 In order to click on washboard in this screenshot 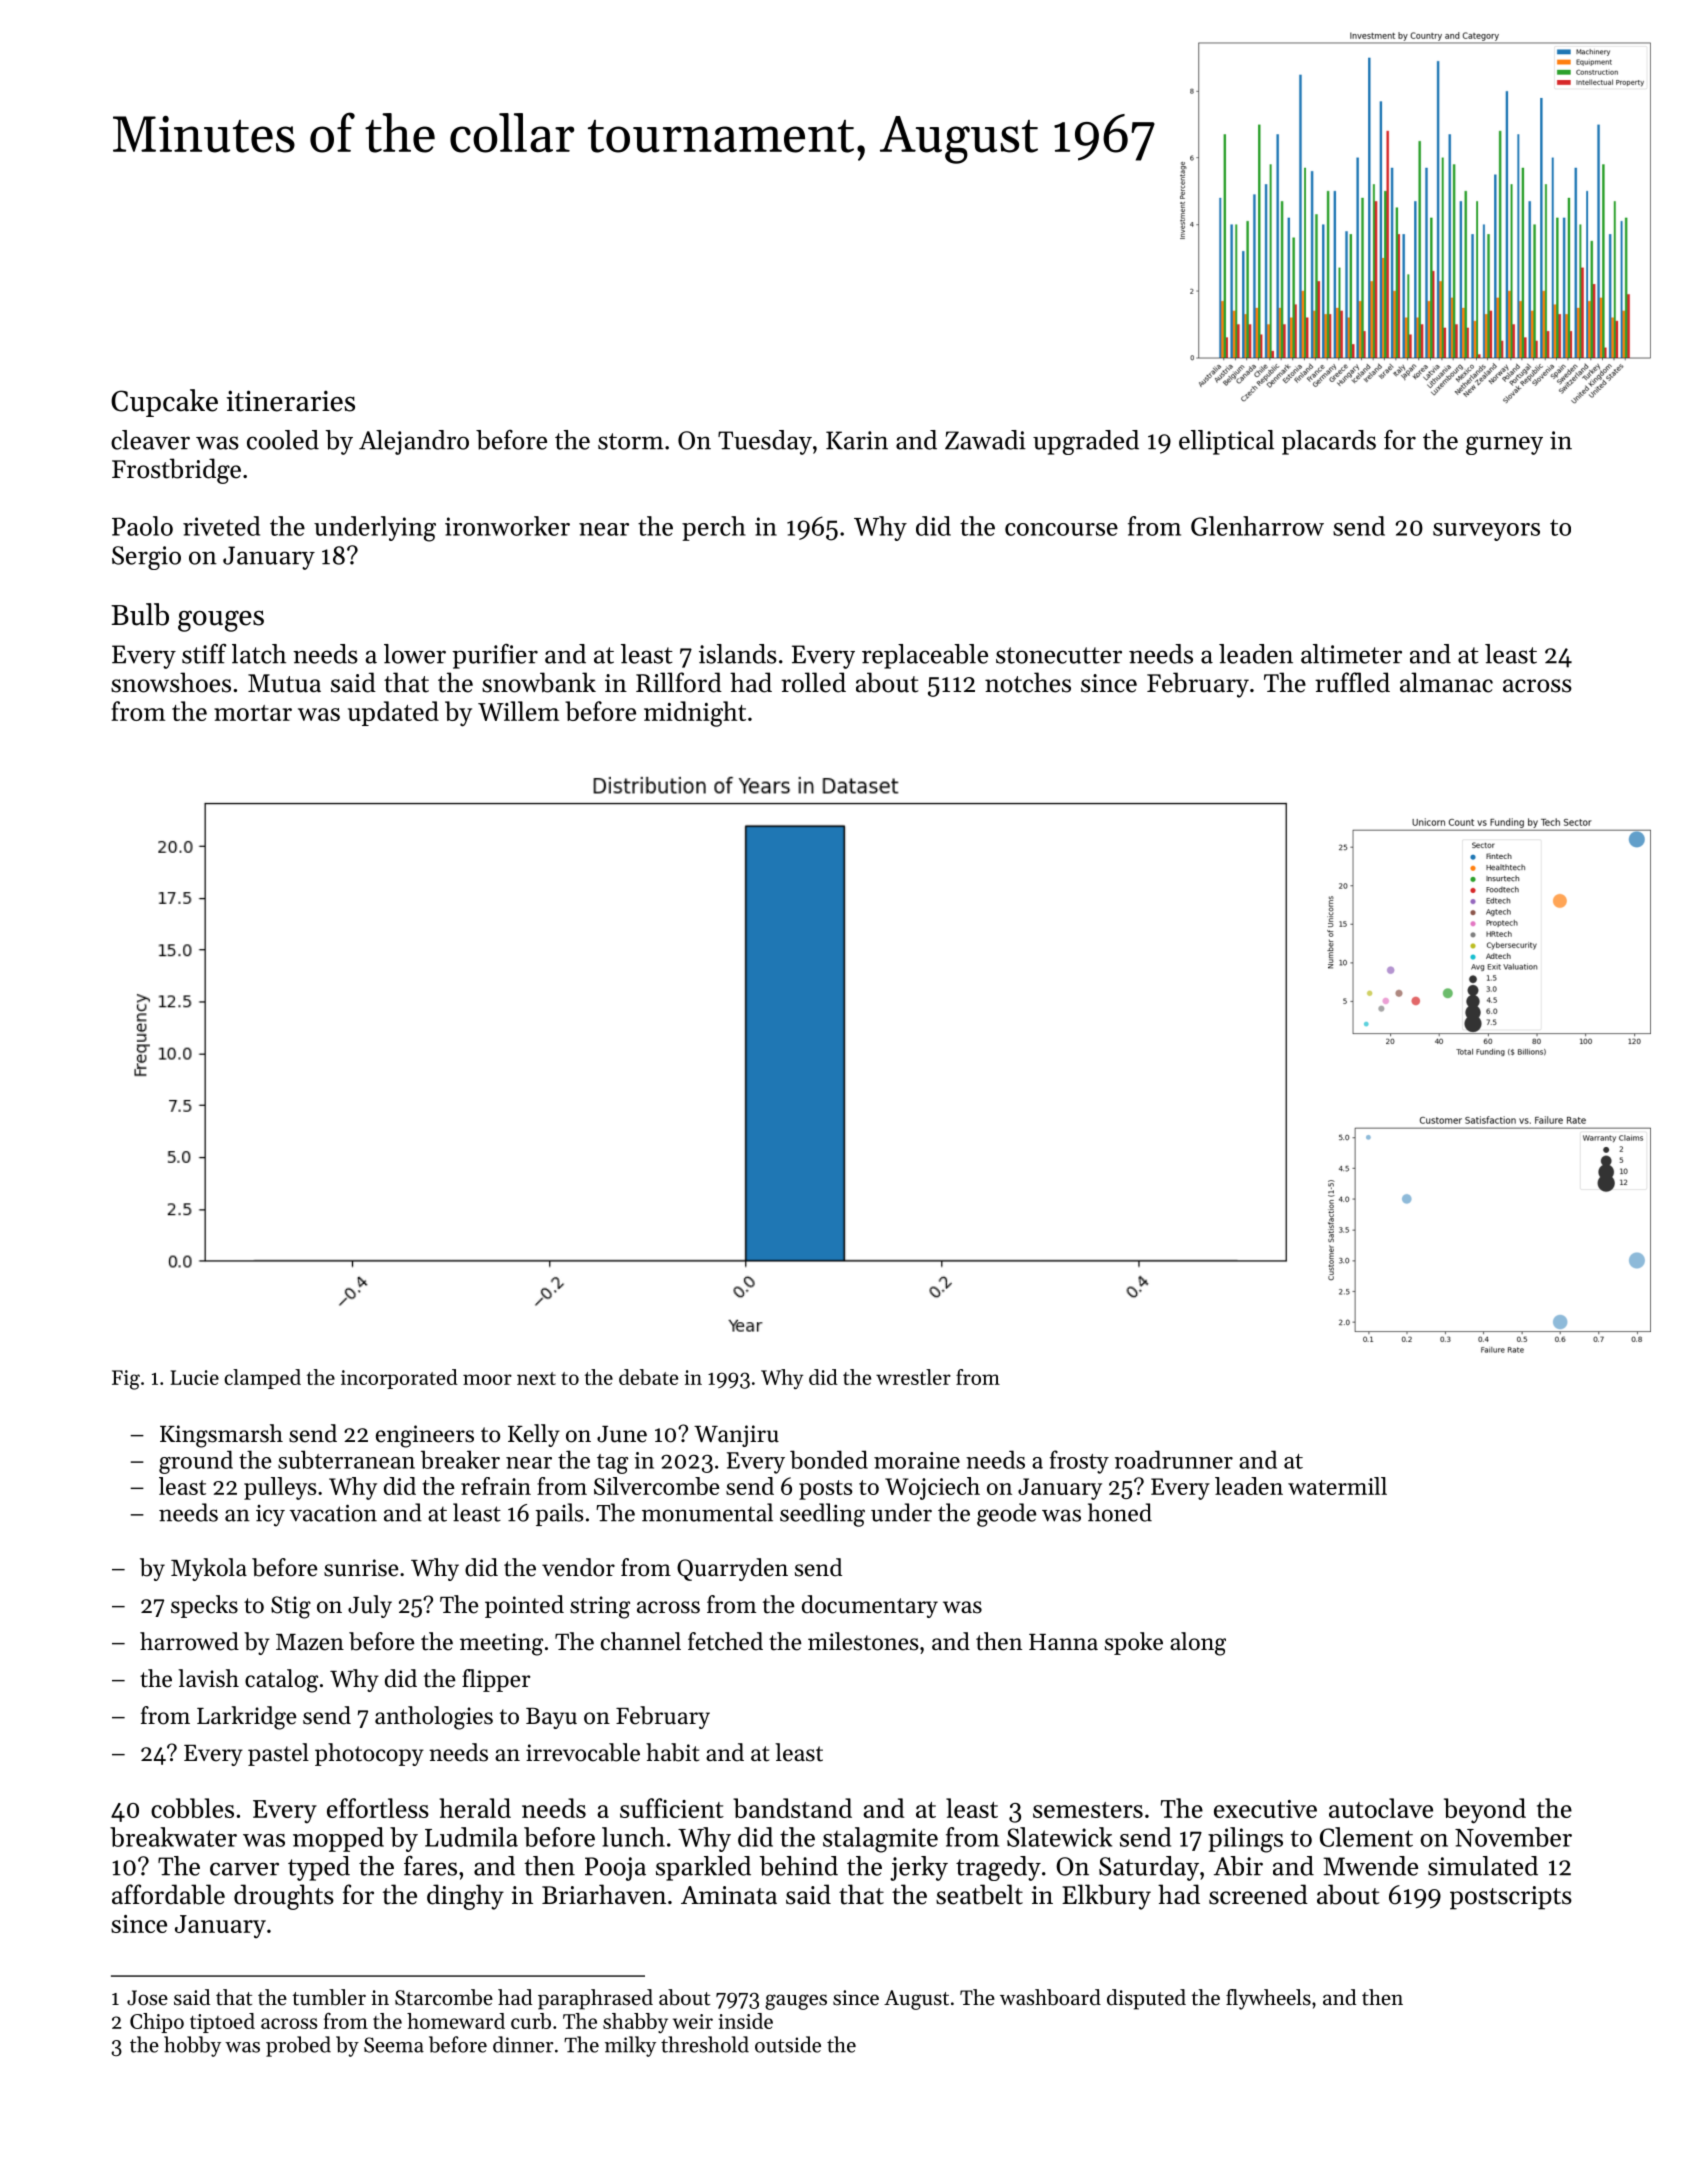, I will do `click(1050, 1997)`.
